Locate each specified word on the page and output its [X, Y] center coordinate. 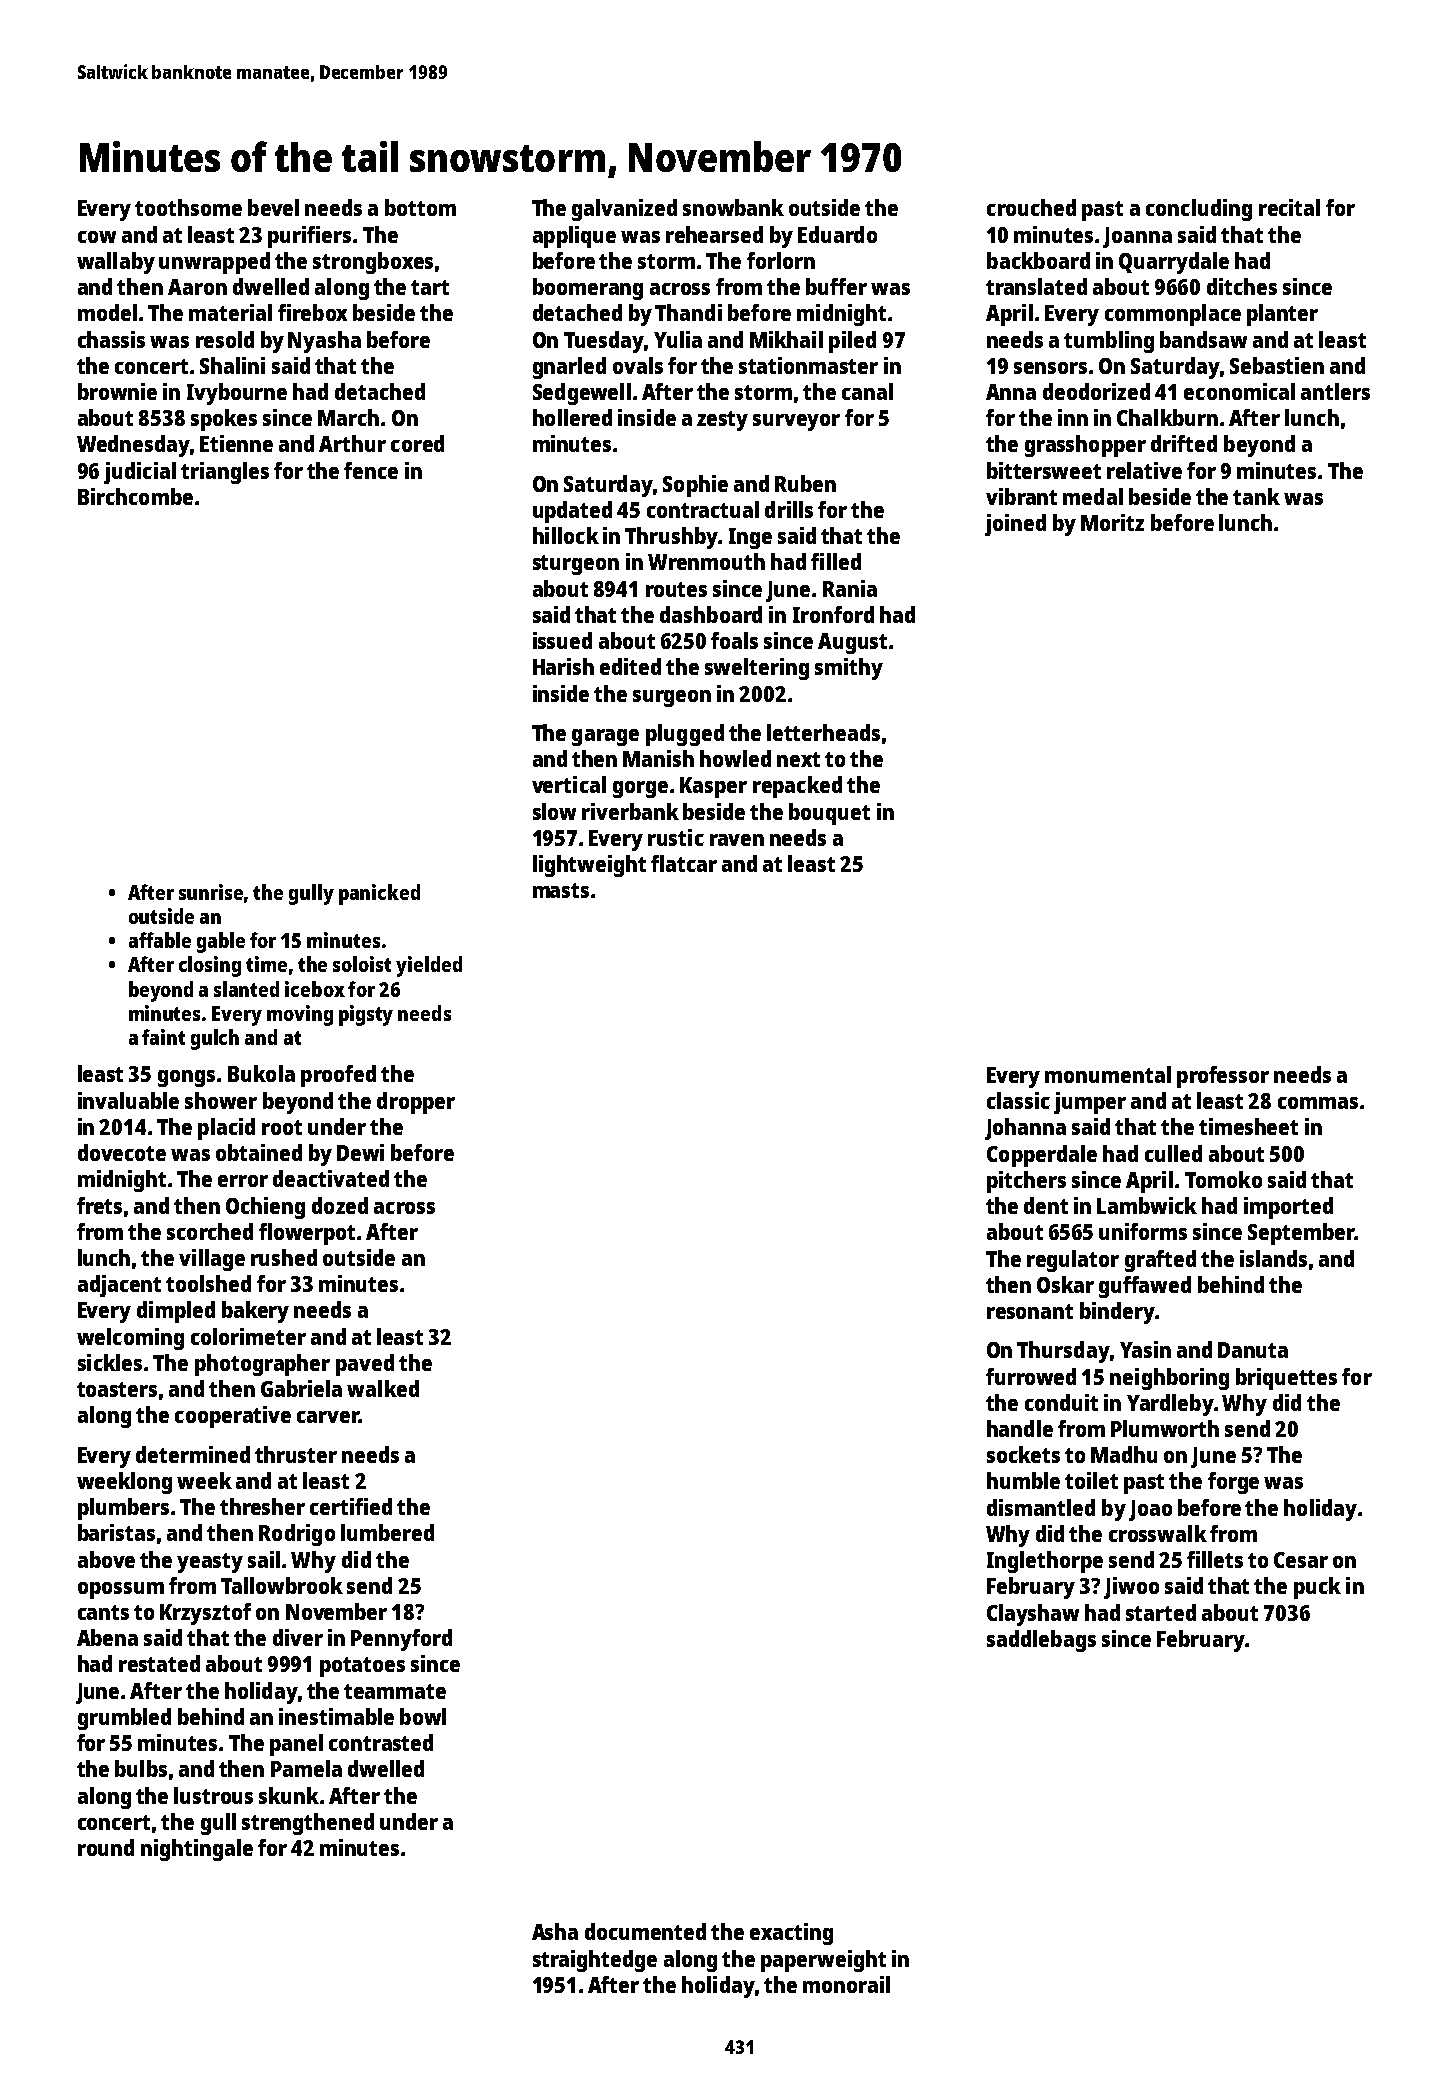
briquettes [1286, 1379]
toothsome [188, 207]
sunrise [211, 892]
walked [383, 1388]
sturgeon [576, 565]
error [243, 1181]
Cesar [1301, 1560]
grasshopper [1085, 446]
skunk [289, 1795]
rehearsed [714, 234]
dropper [416, 1103]
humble [1023, 1480]
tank [1256, 496]
